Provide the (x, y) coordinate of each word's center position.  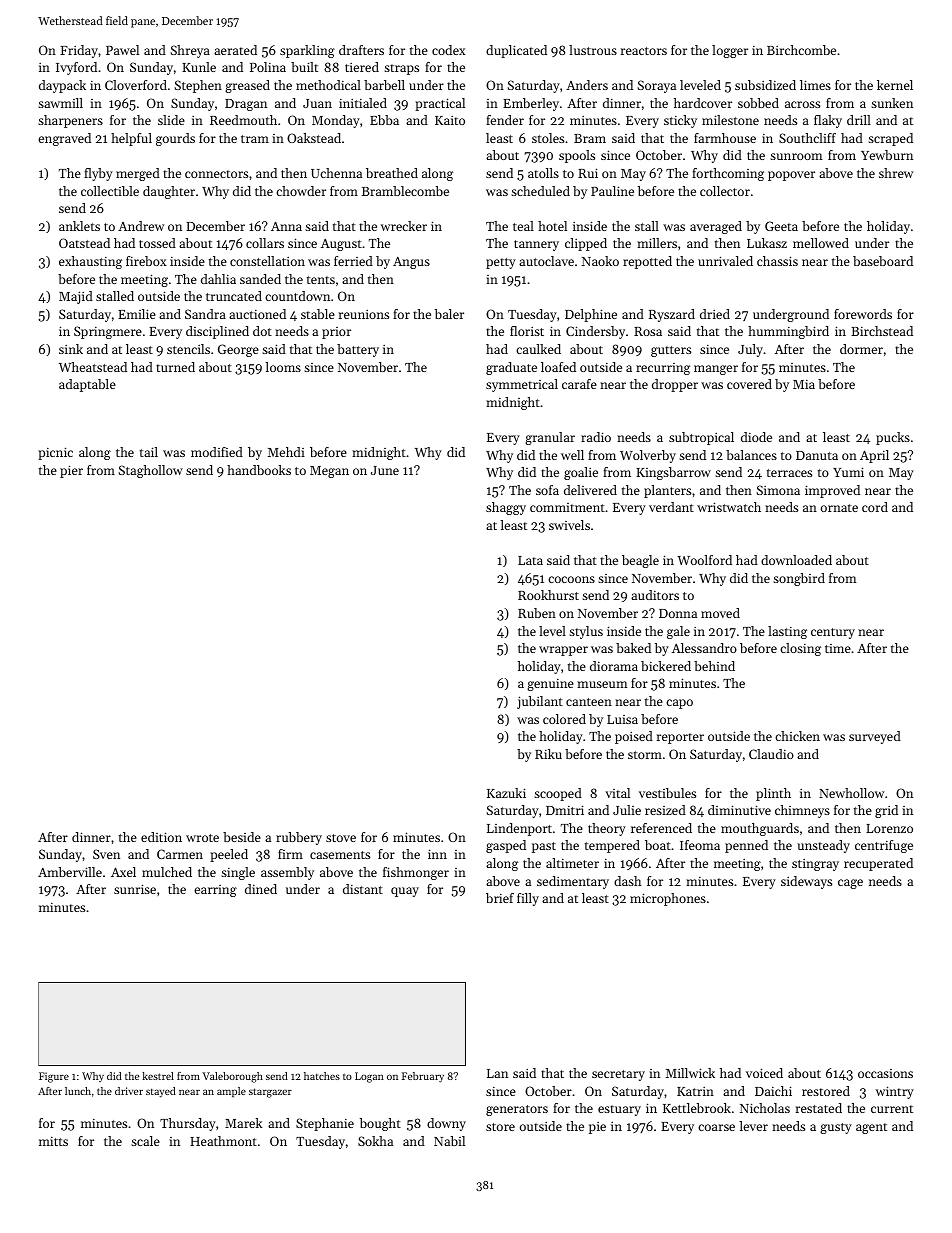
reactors (644, 51)
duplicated (516, 51)
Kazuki (506, 793)
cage (850, 884)
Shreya (190, 51)
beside (242, 837)
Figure (54, 1077)
